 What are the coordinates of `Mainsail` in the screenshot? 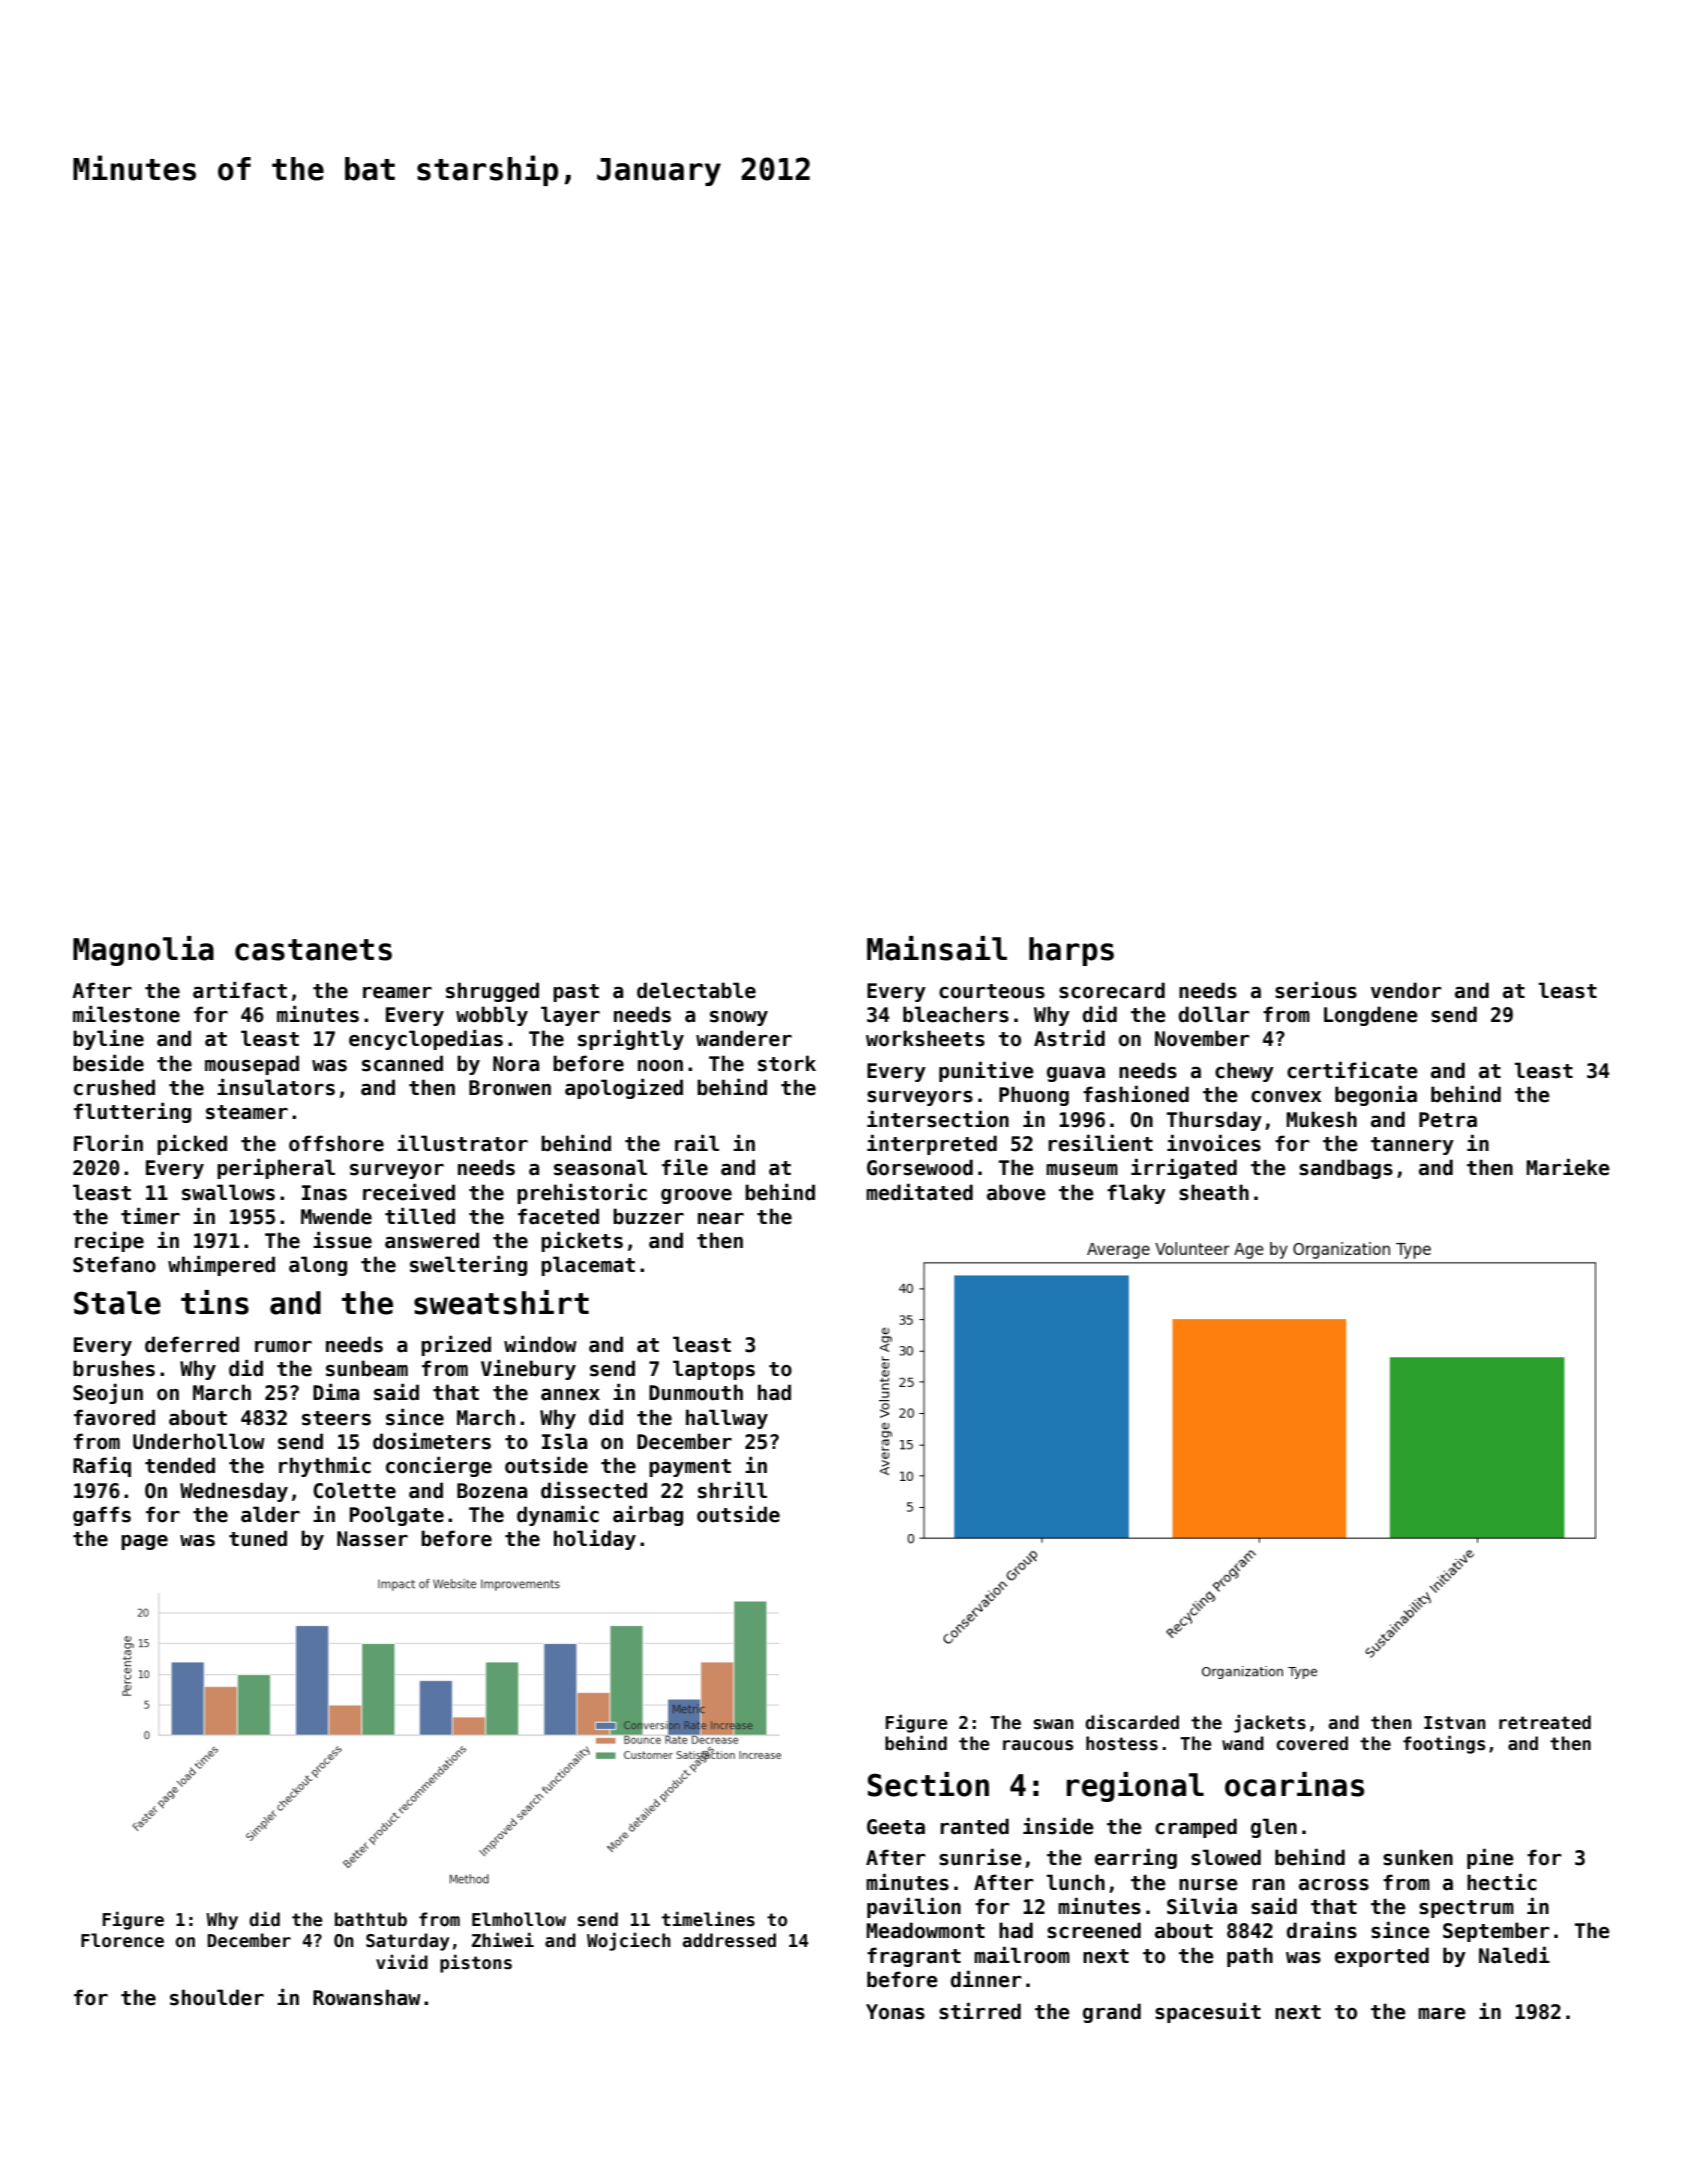 It's located at (937, 948).
